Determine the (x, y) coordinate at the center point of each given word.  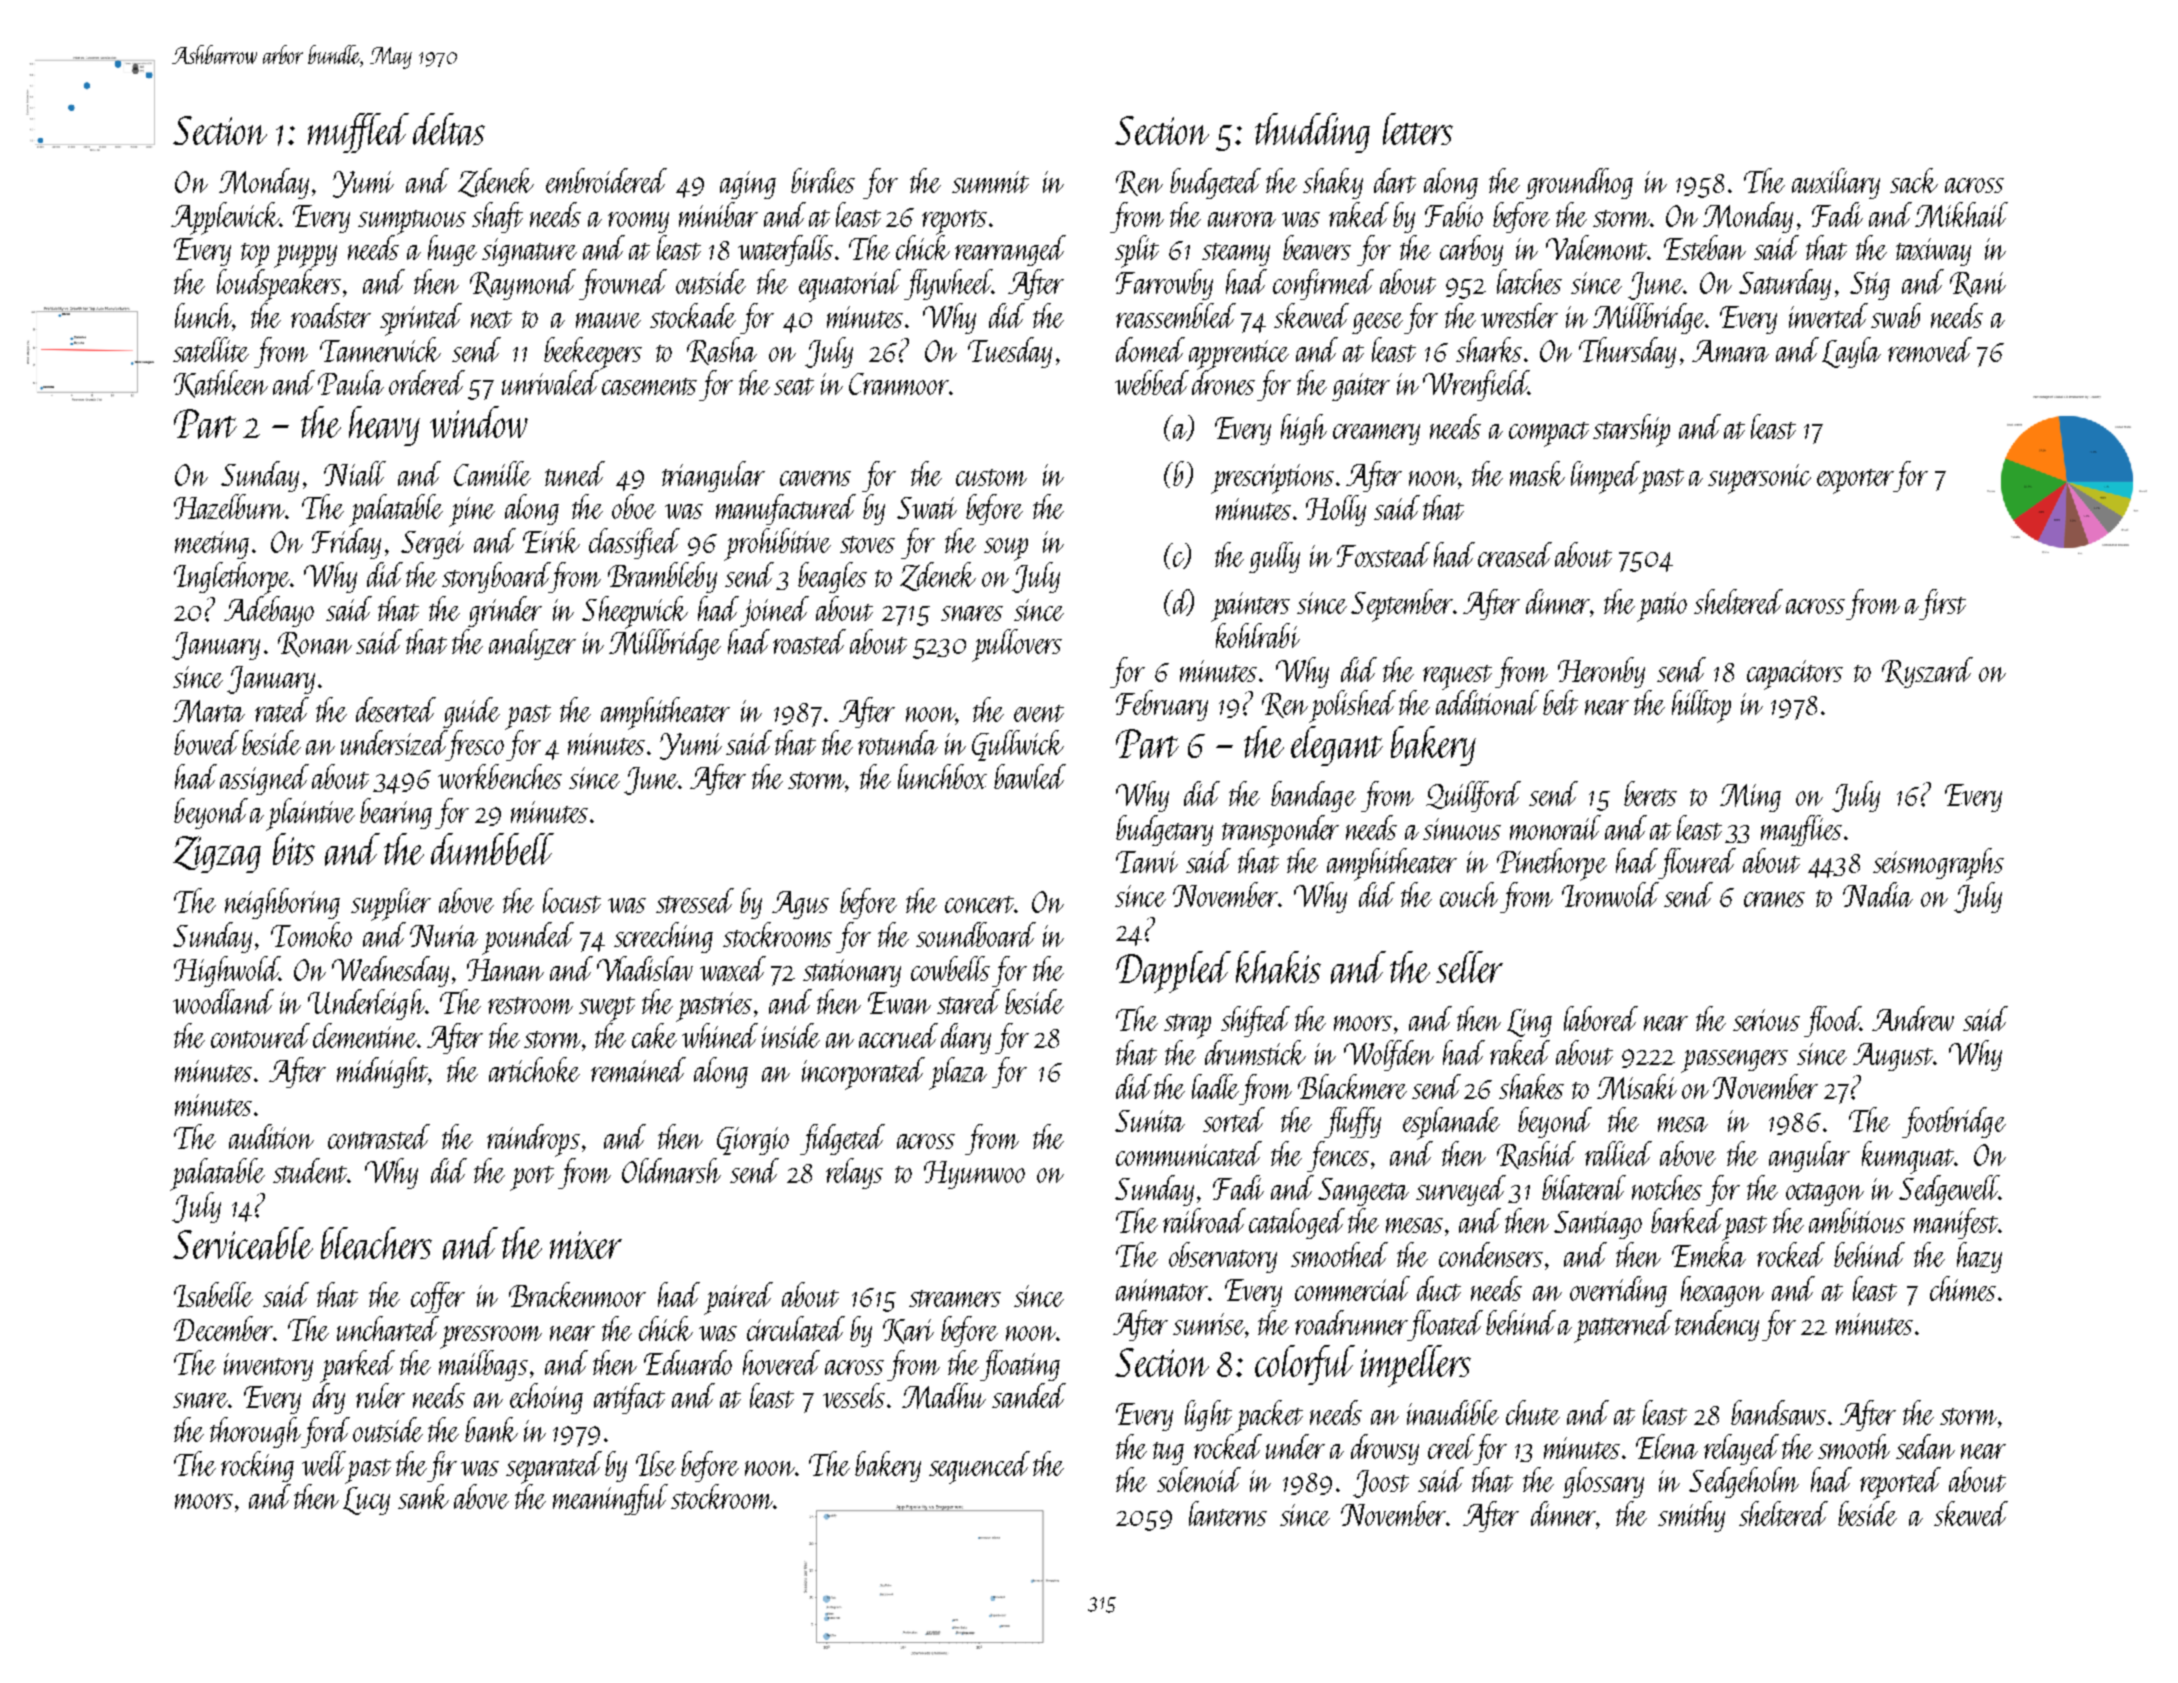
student (310, 1170)
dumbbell (492, 849)
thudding (1312, 133)
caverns (815, 478)
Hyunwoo (974, 1175)
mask (1537, 473)
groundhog (1579, 183)
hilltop (1701, 706)
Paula (351, 382)
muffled (358, 133)
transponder (1280, 831)
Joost (1381, 1484)
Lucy (366, 1501)
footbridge (1954, 1122)
